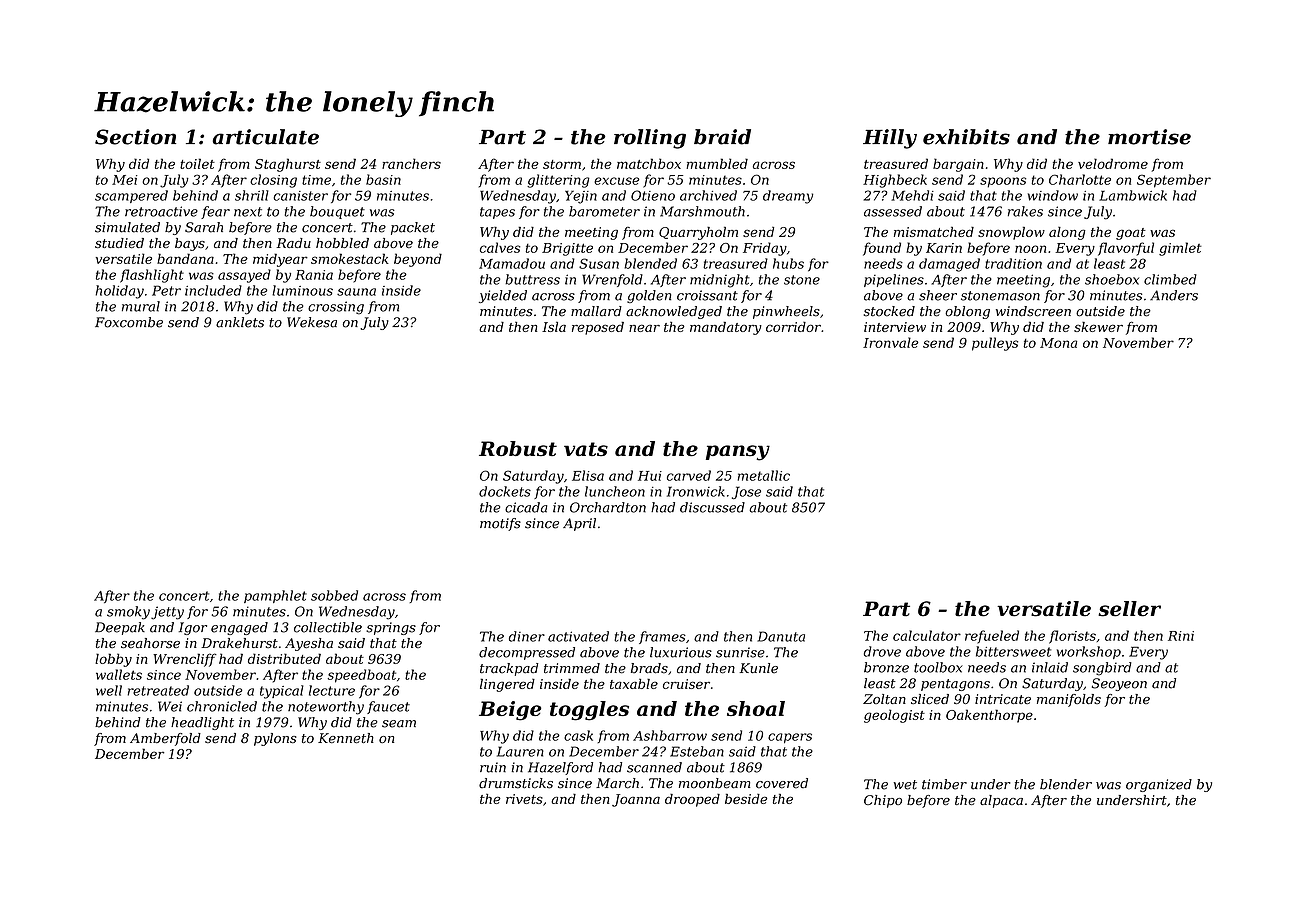 This image has height=924, width=1308. I want to click on mortise, so click(1149, 137).
